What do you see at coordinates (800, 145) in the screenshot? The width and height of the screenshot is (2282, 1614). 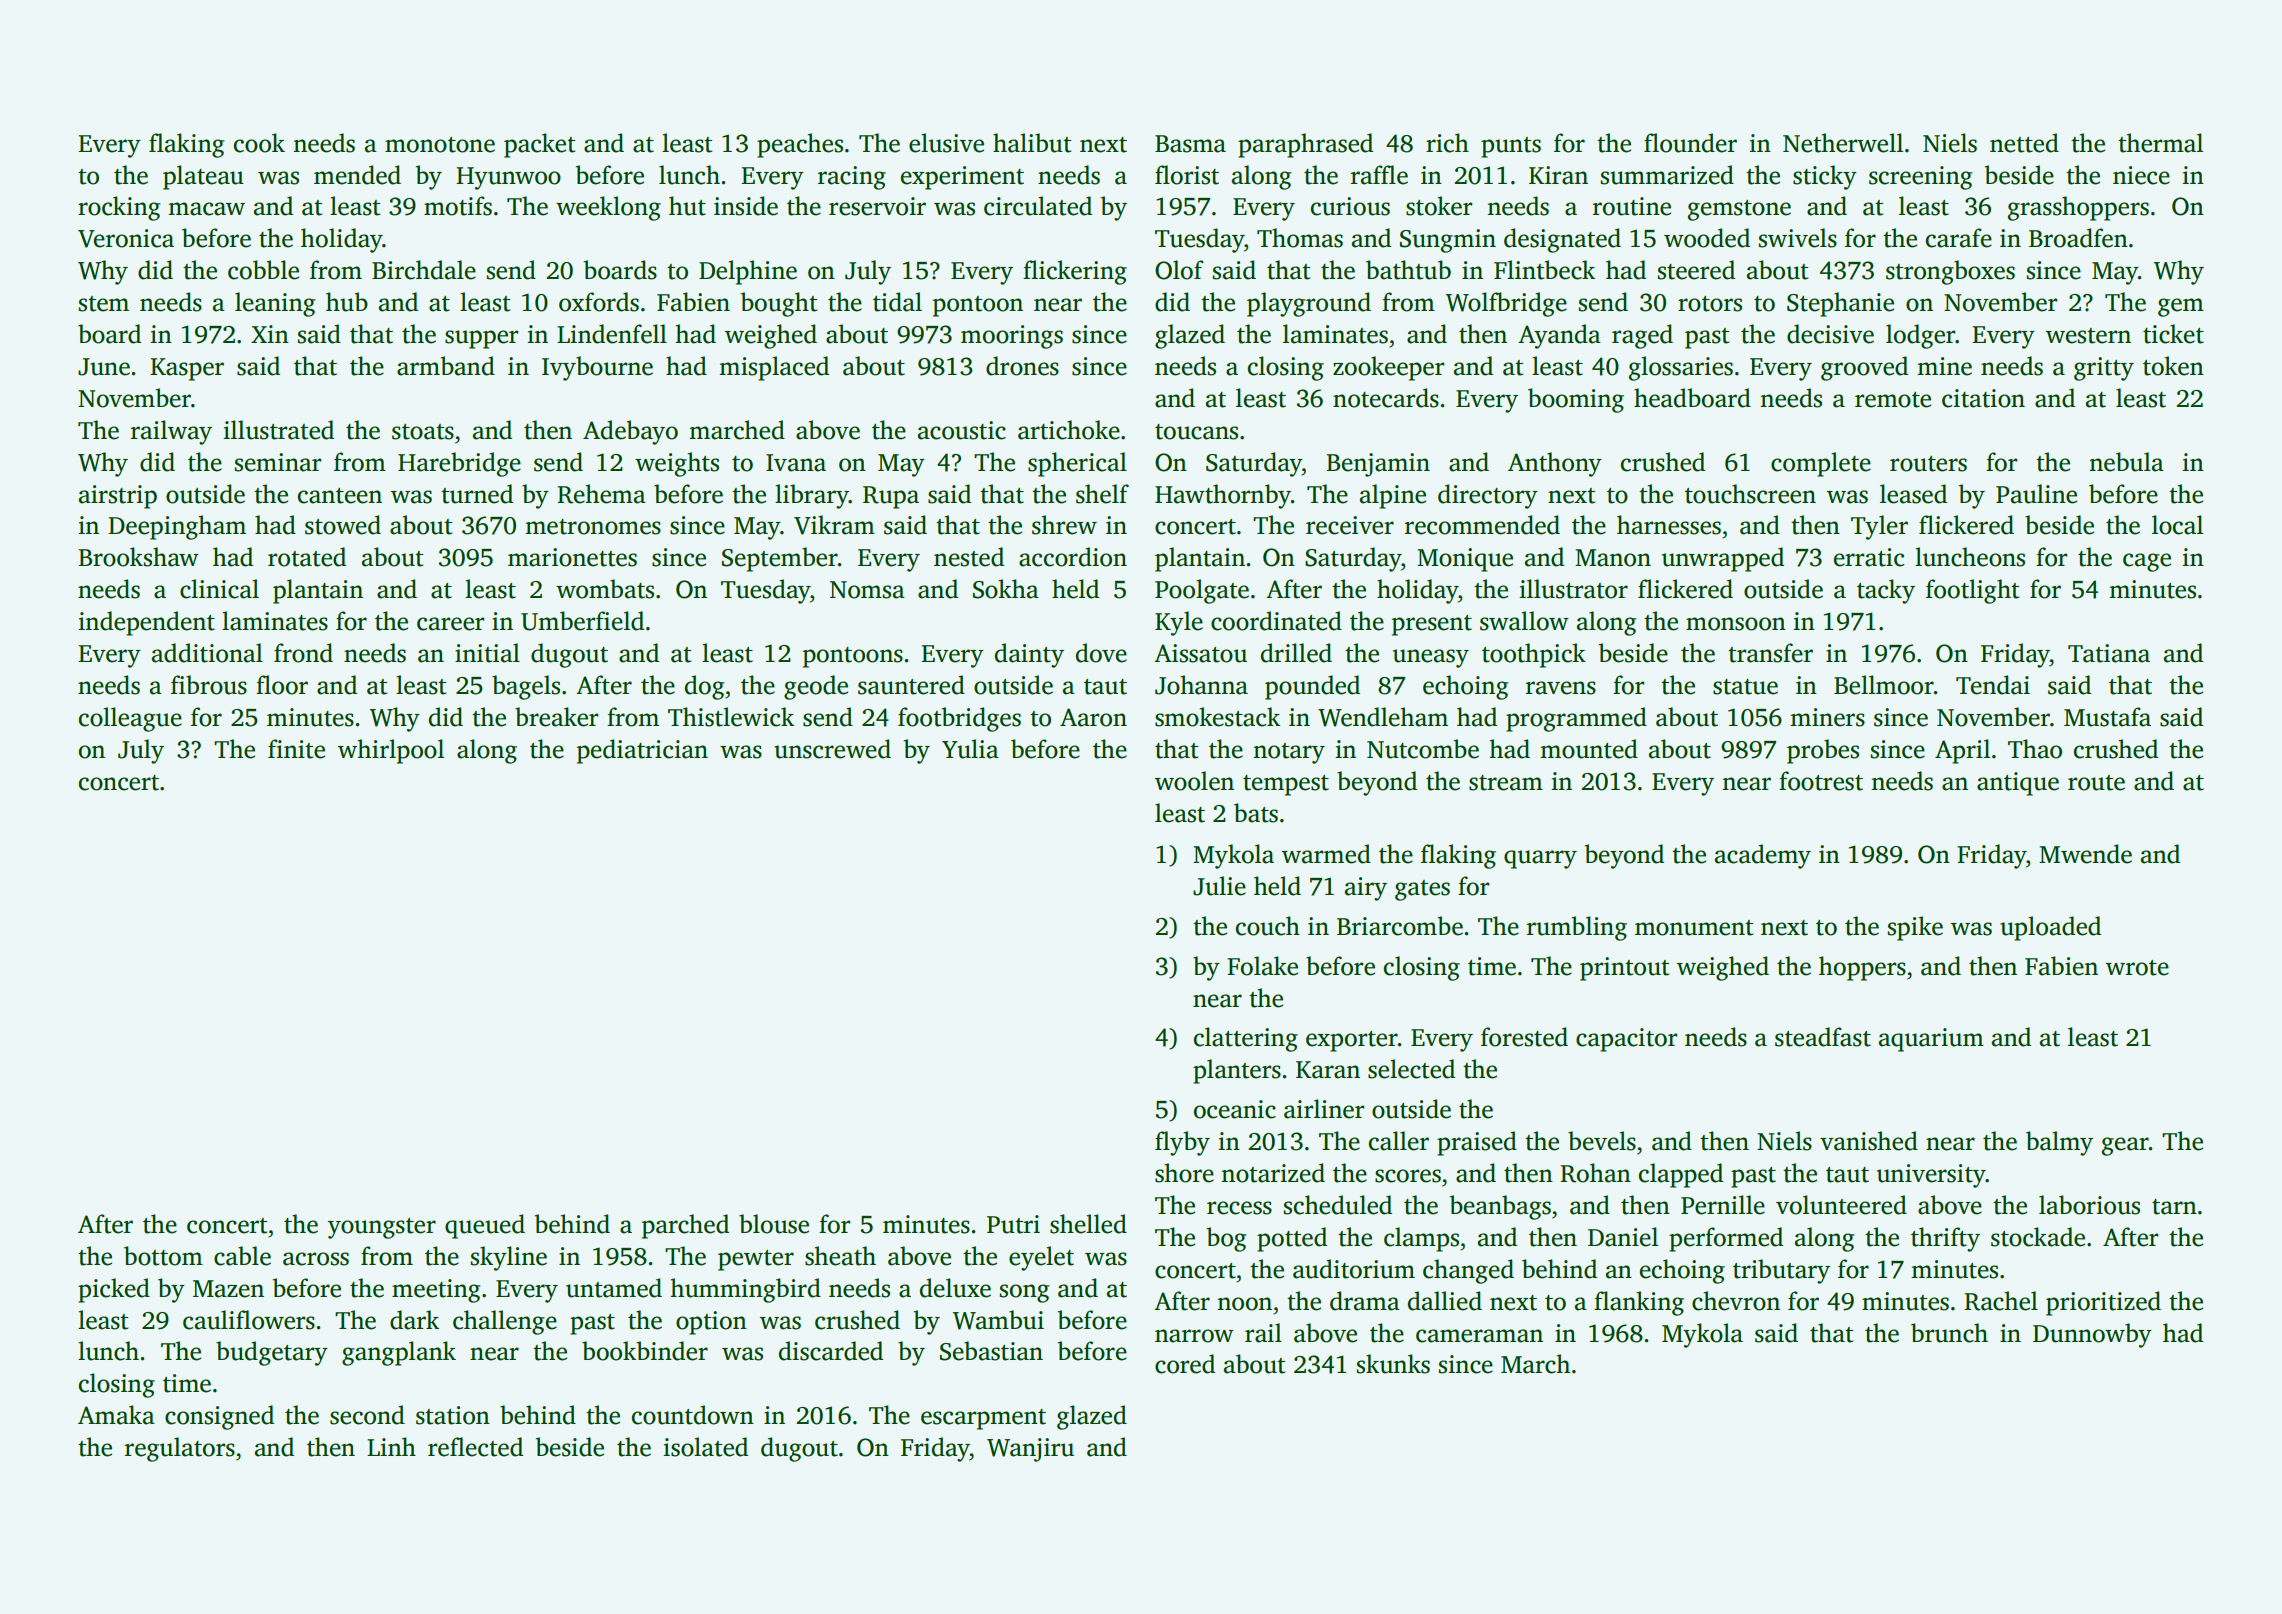 I see `peaches` at bounding box center [800, 145].
